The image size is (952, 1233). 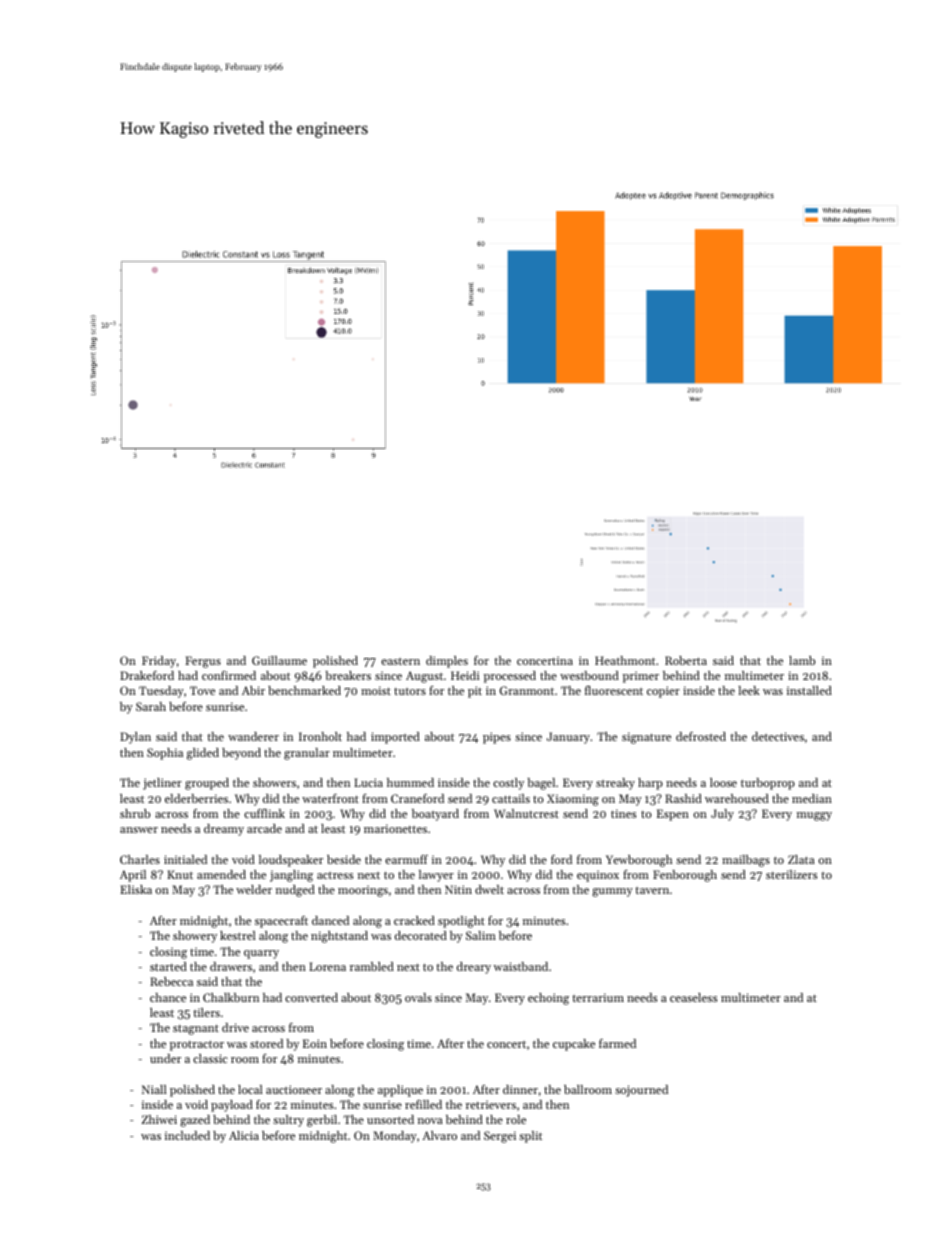 I want to click on split, so click(x=530, y=1137).
